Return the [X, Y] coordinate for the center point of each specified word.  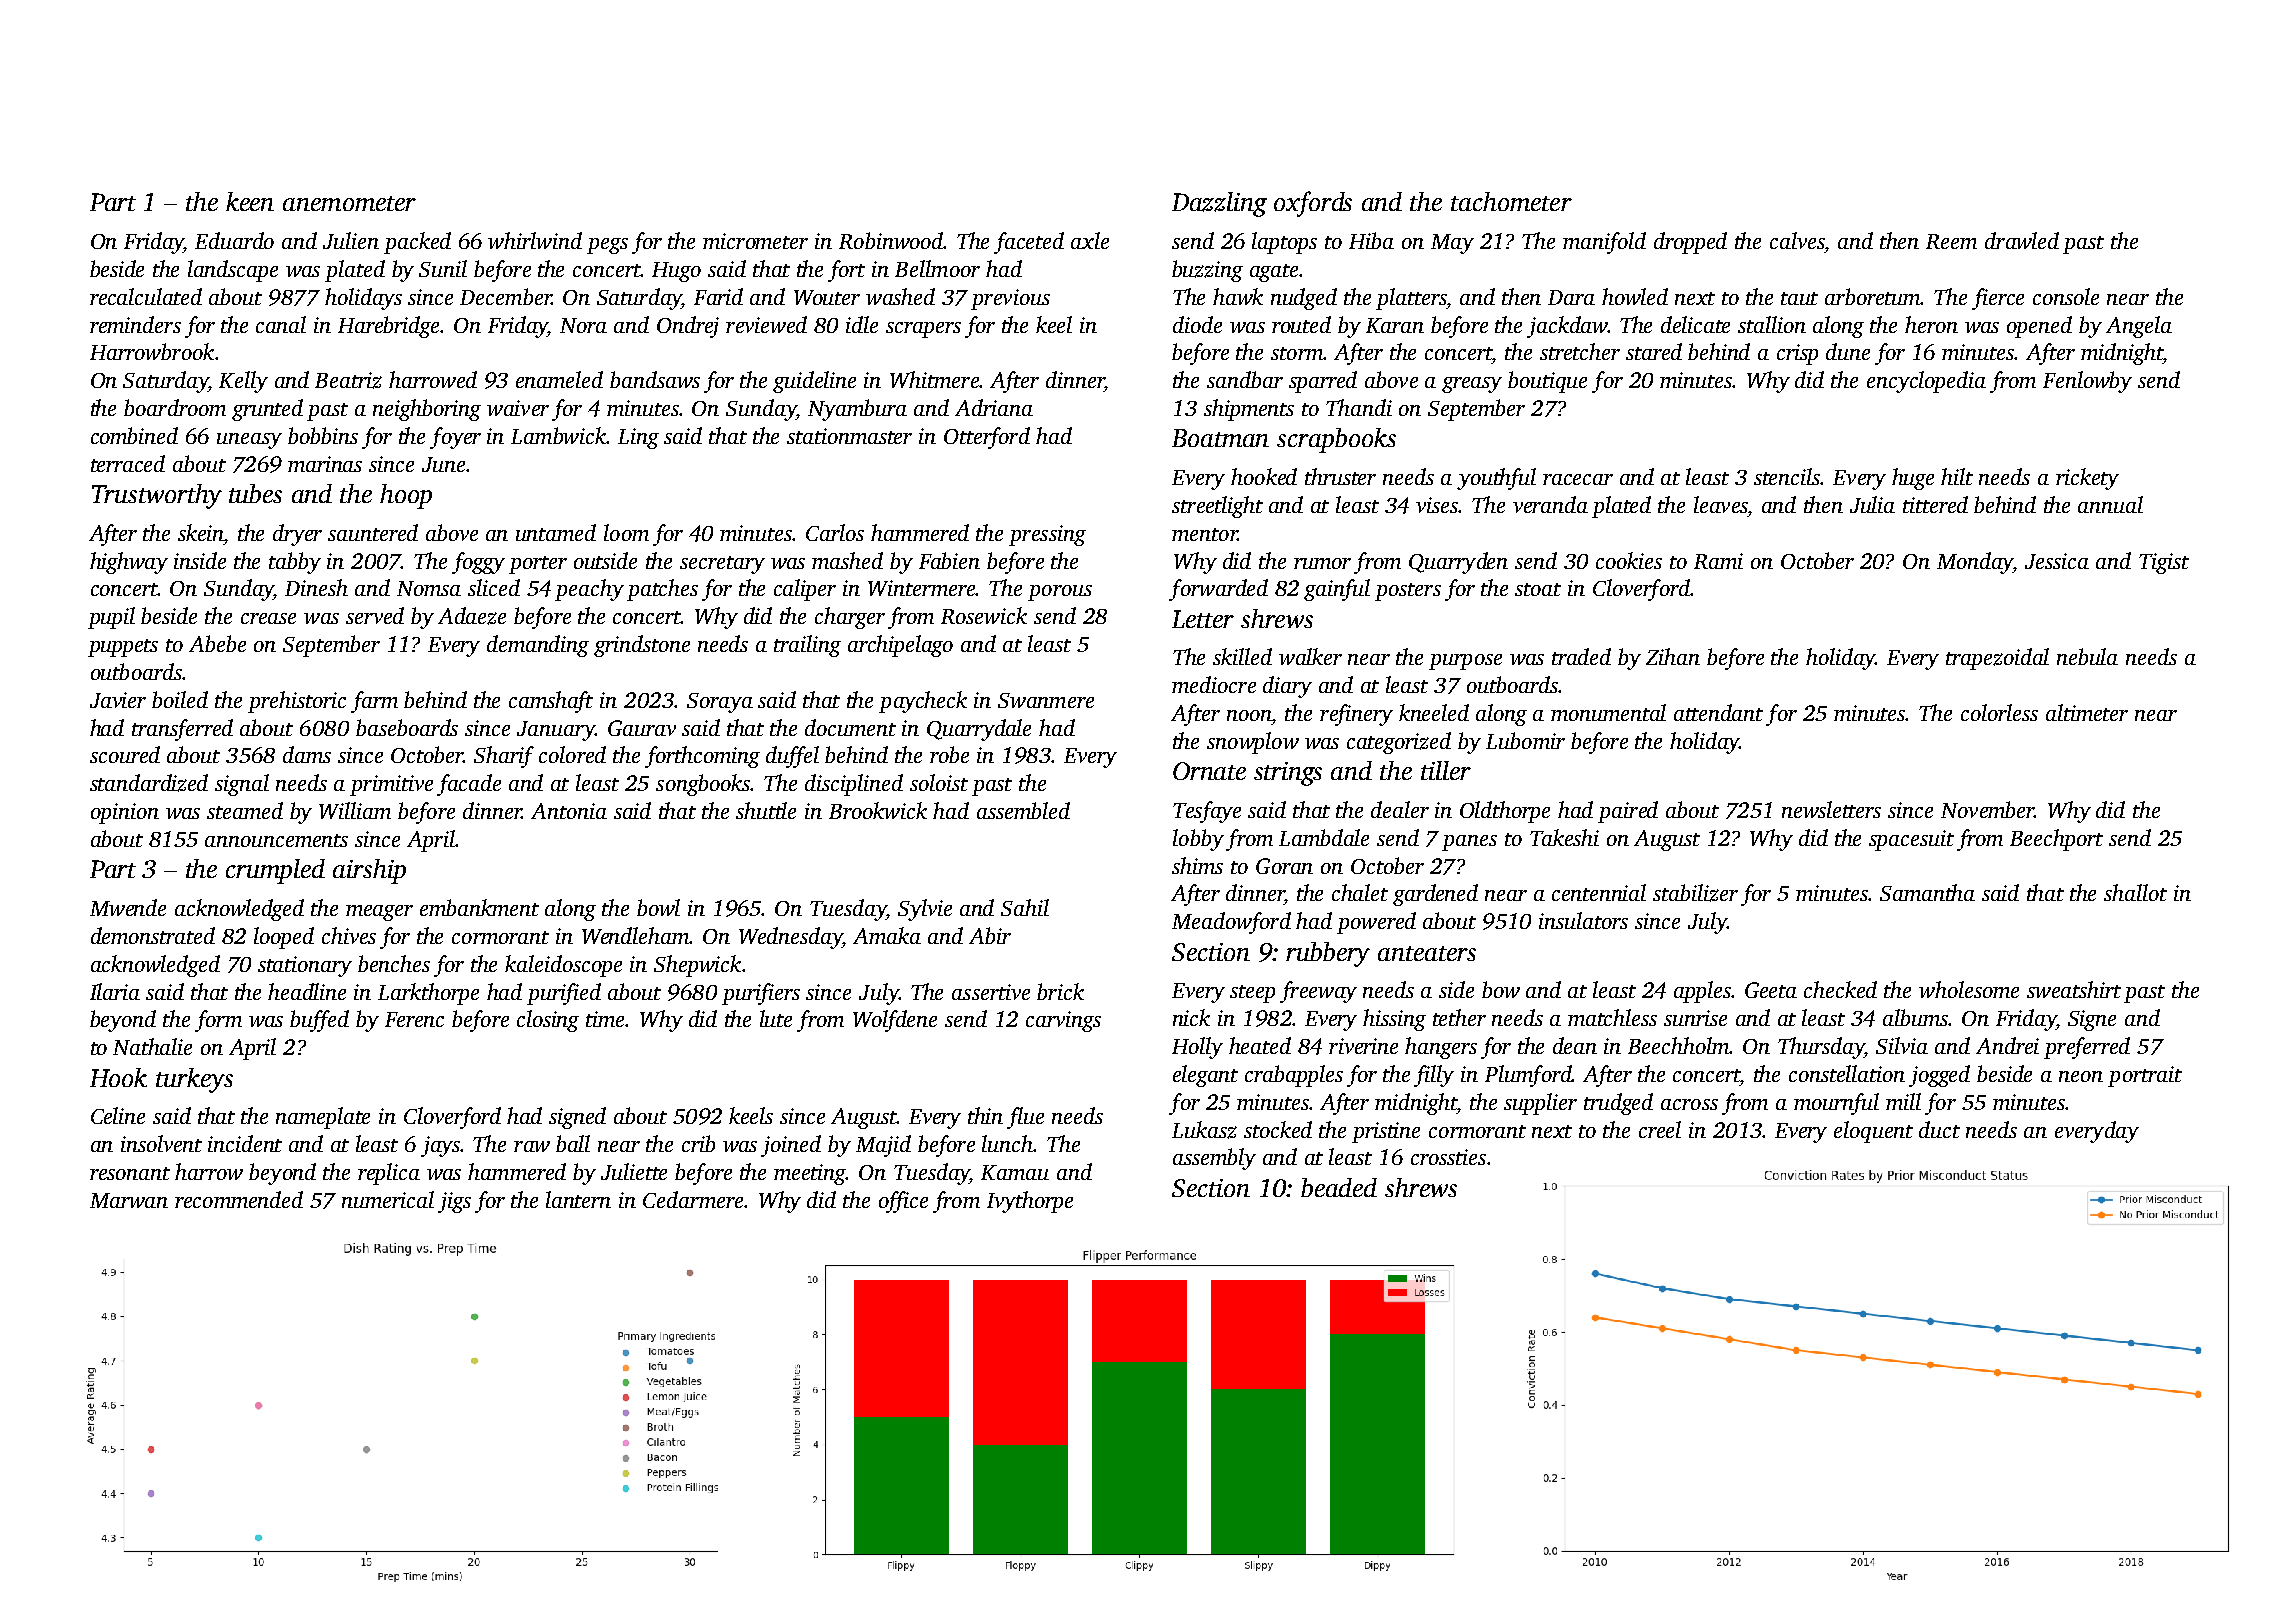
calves [1797, 240]
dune [1848, 351]
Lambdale [1324, 837]
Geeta [1771, 990]
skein [201, 532]
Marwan [129, 1200]
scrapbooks [1336, 440]
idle [862, 324]
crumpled [275, 871]
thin [985, 1115]
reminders [135, 324]
